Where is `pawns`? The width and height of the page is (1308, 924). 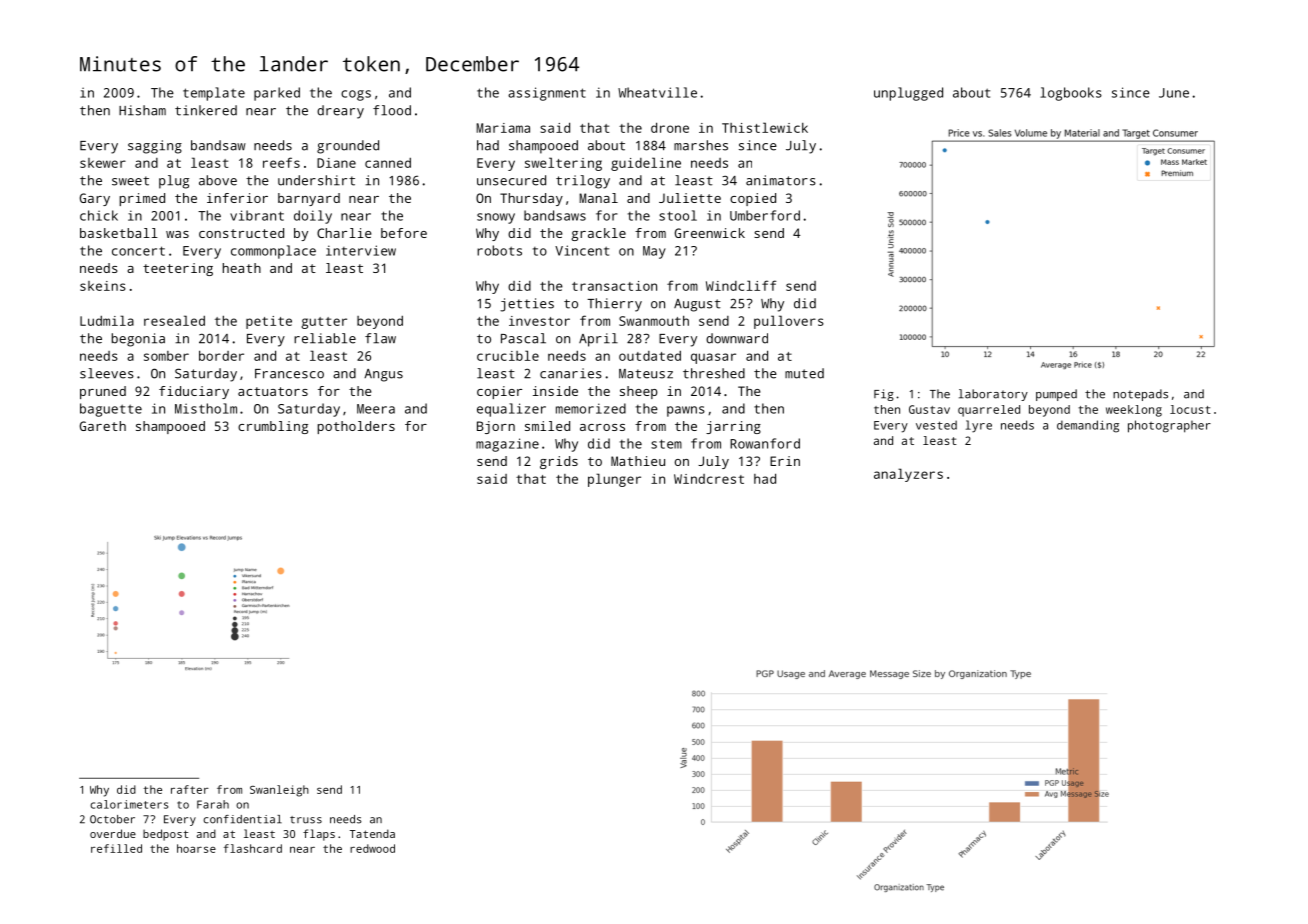 pawns is located at coordinates (686, 411).
